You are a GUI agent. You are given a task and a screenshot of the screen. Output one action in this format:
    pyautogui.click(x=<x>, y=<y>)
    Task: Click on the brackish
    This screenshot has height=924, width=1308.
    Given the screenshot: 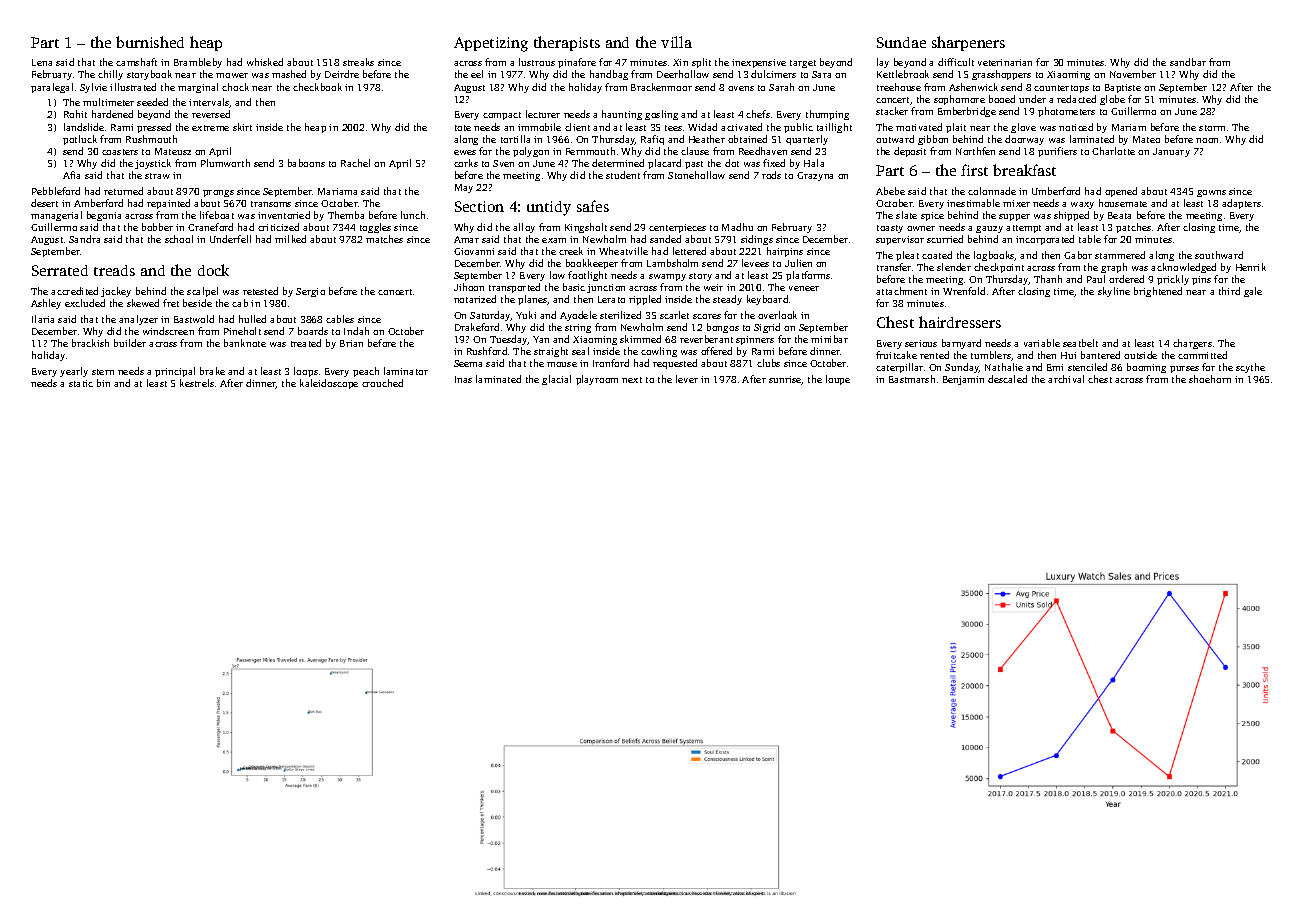 What is the action you would take?
    pyautogui.click(x=90, y=343)
